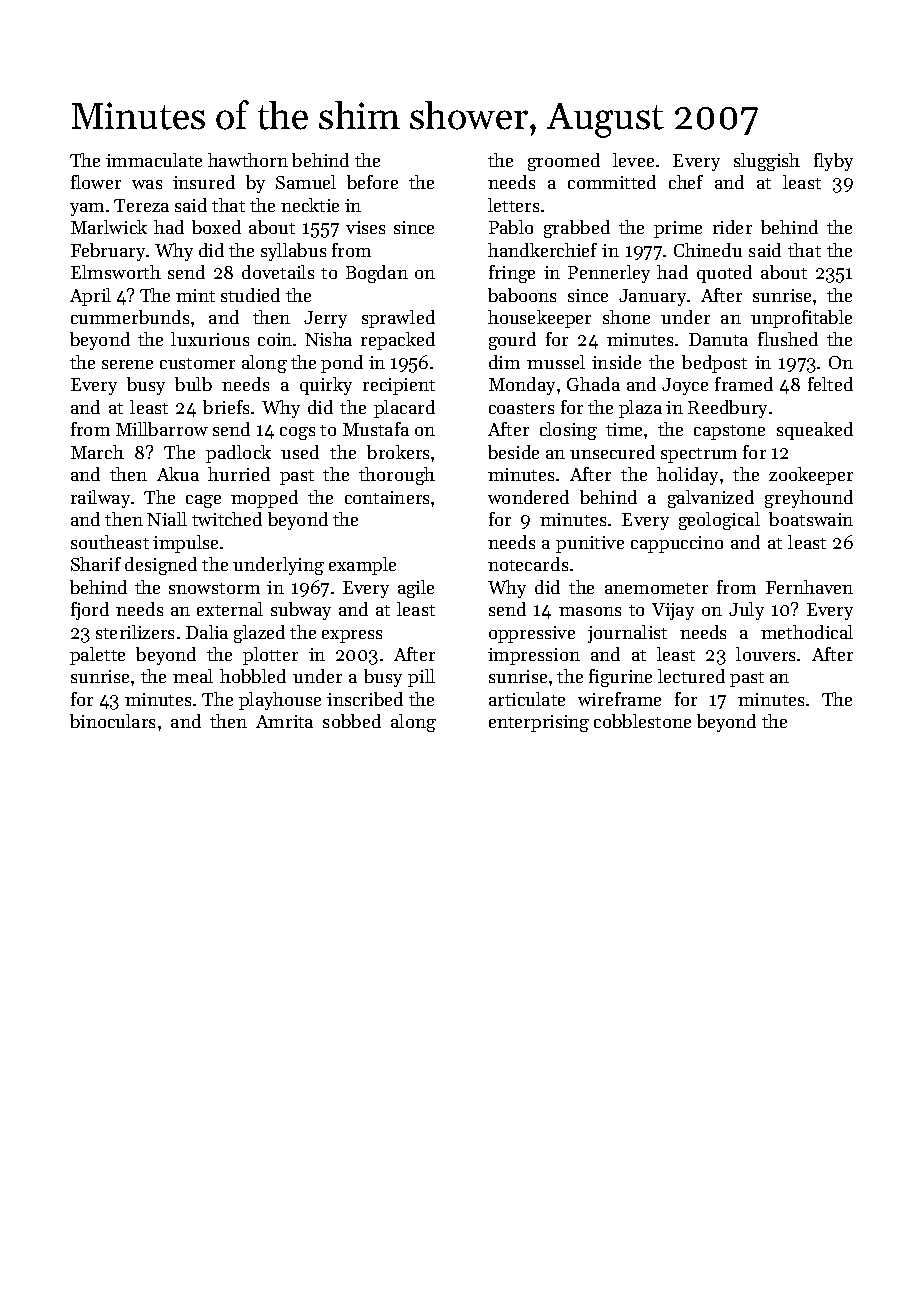  Describe the element at coordinates (767, 162) in the screenshot. I see `sluggish` at that location.
